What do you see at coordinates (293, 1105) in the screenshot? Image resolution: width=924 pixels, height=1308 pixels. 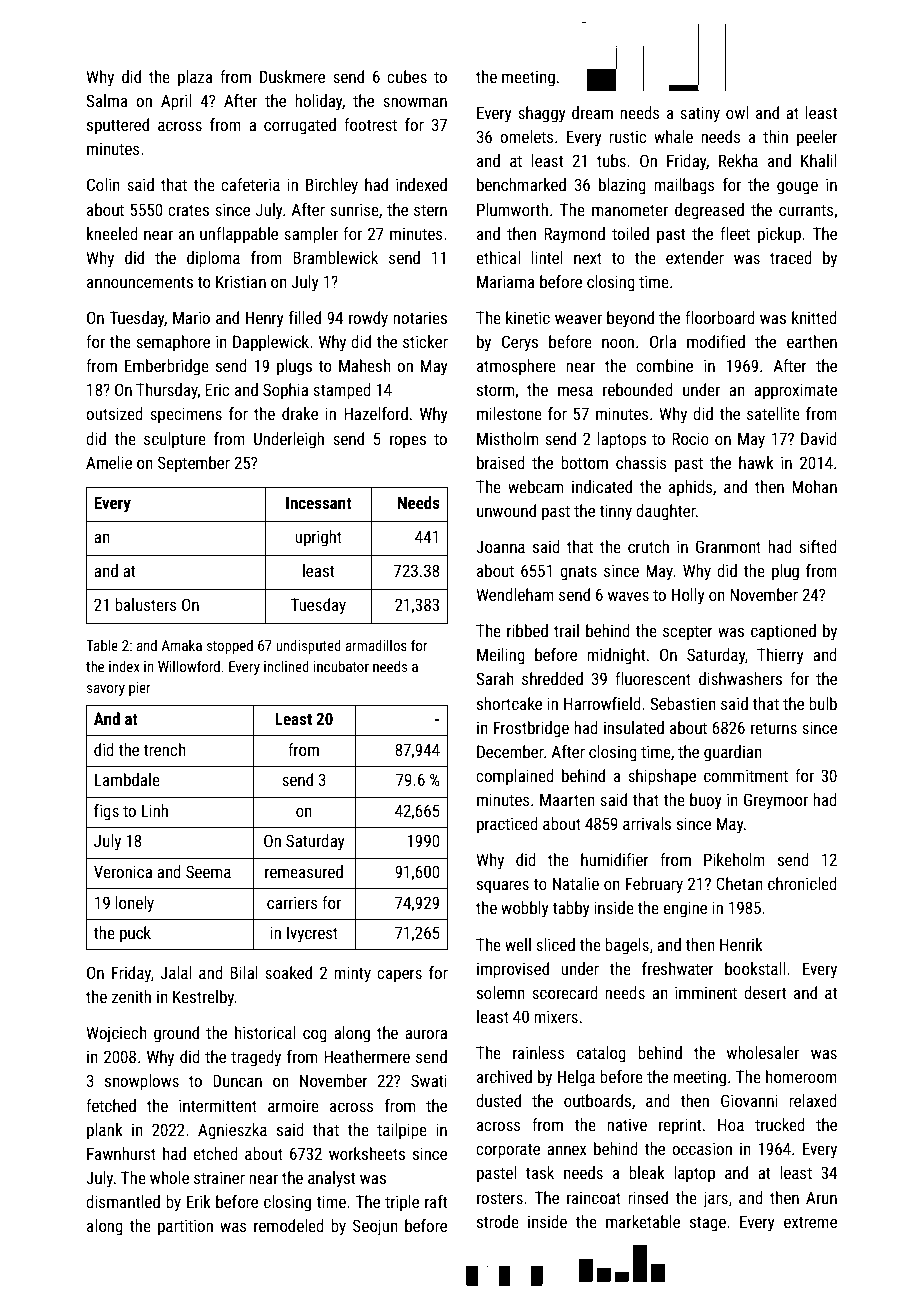 I see `armoire` at bounding box center [293, 1105].
